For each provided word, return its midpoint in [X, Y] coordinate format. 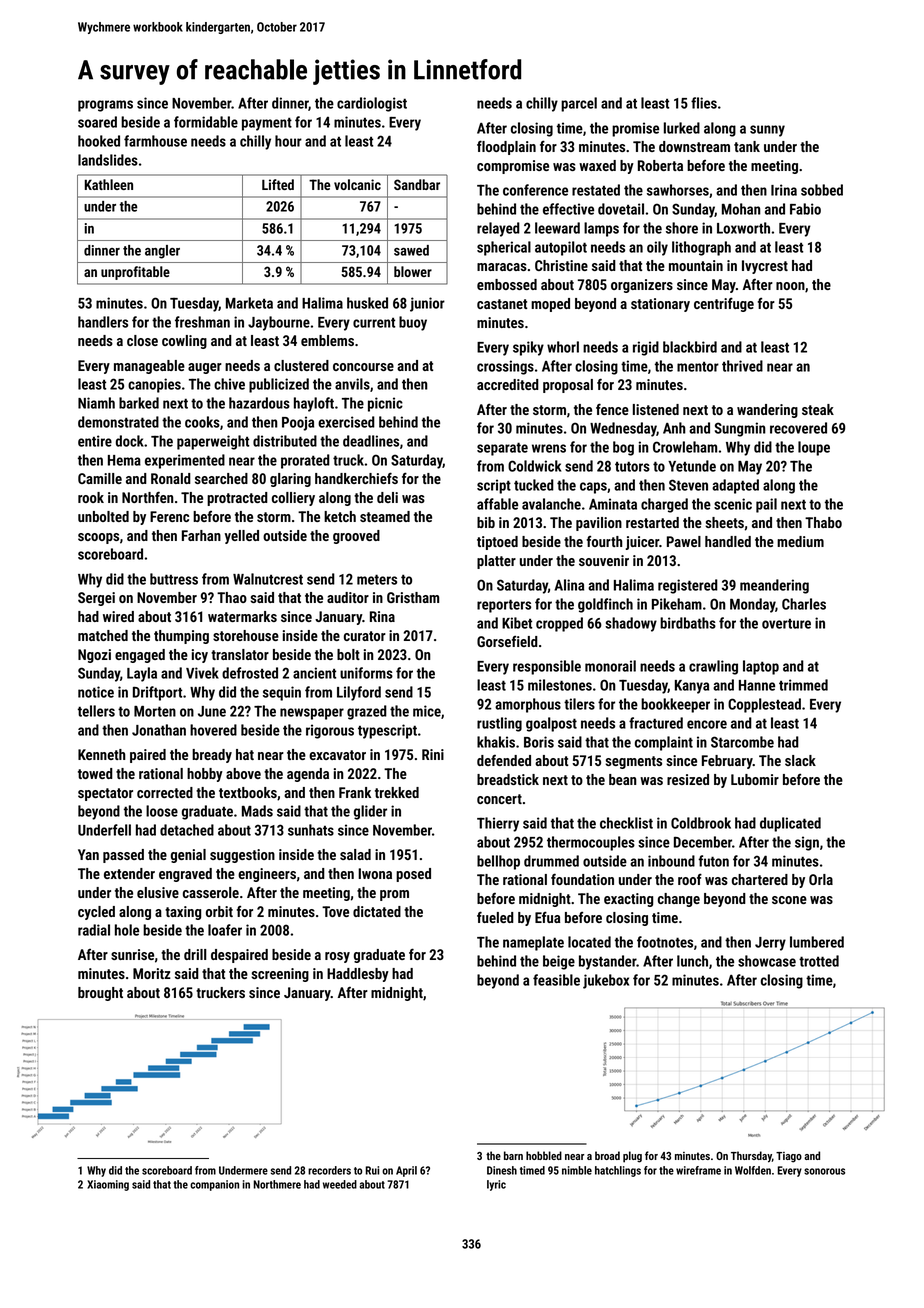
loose [162, 811]
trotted [819, 961]
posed [413, 875]
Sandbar [417, 184]
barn [513, 1155]
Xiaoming [108, 1185]
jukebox [606, 981]
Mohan [741, 209]
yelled [242, 537]
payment [267, 124]
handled [728, 541]
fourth [604, 541]
